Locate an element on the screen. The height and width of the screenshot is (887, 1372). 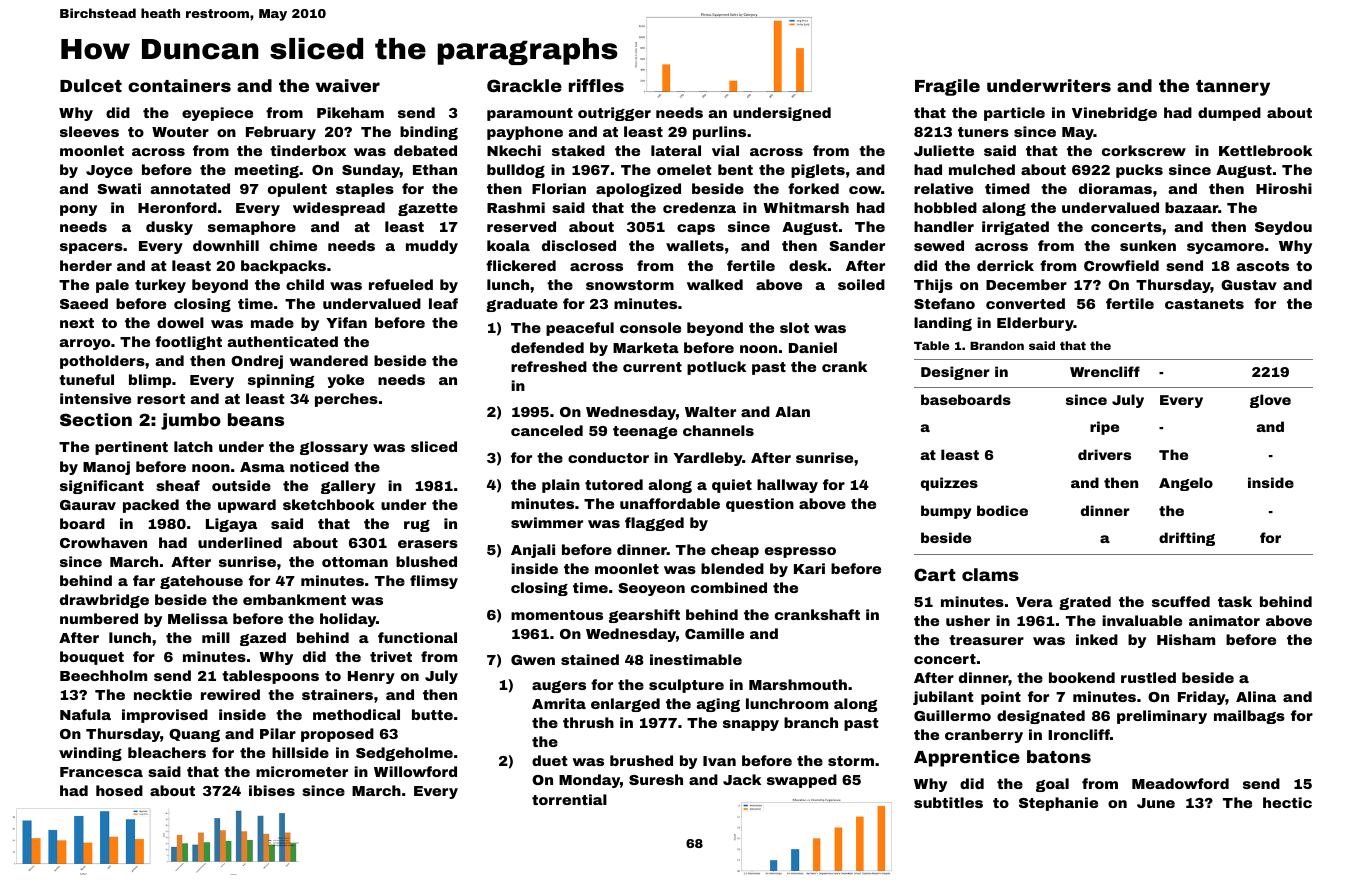
Dulcet is located at coordinates (91, 85).
